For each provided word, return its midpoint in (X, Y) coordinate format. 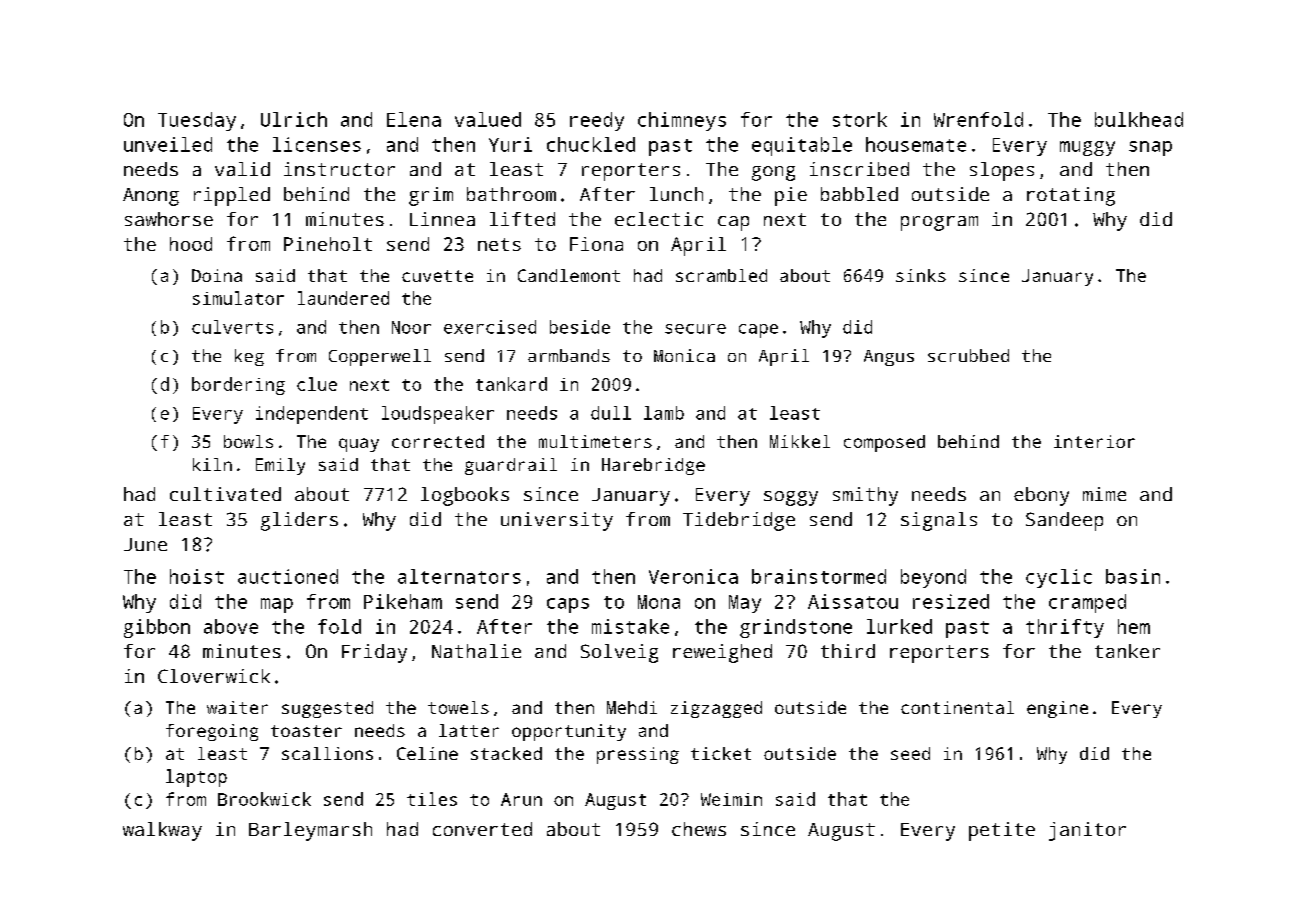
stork (860, 119)
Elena (414, 119)
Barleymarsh (310, 831)
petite (1002, 831)
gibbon (157, 628)
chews (699, 829)
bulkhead (1139, 119)
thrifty (1065, 628)
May (745, 604)
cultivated (225, 494)
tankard (511, 384)
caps (568, 605)
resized (951, 601)
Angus (889, 358)
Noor (411, 327)
